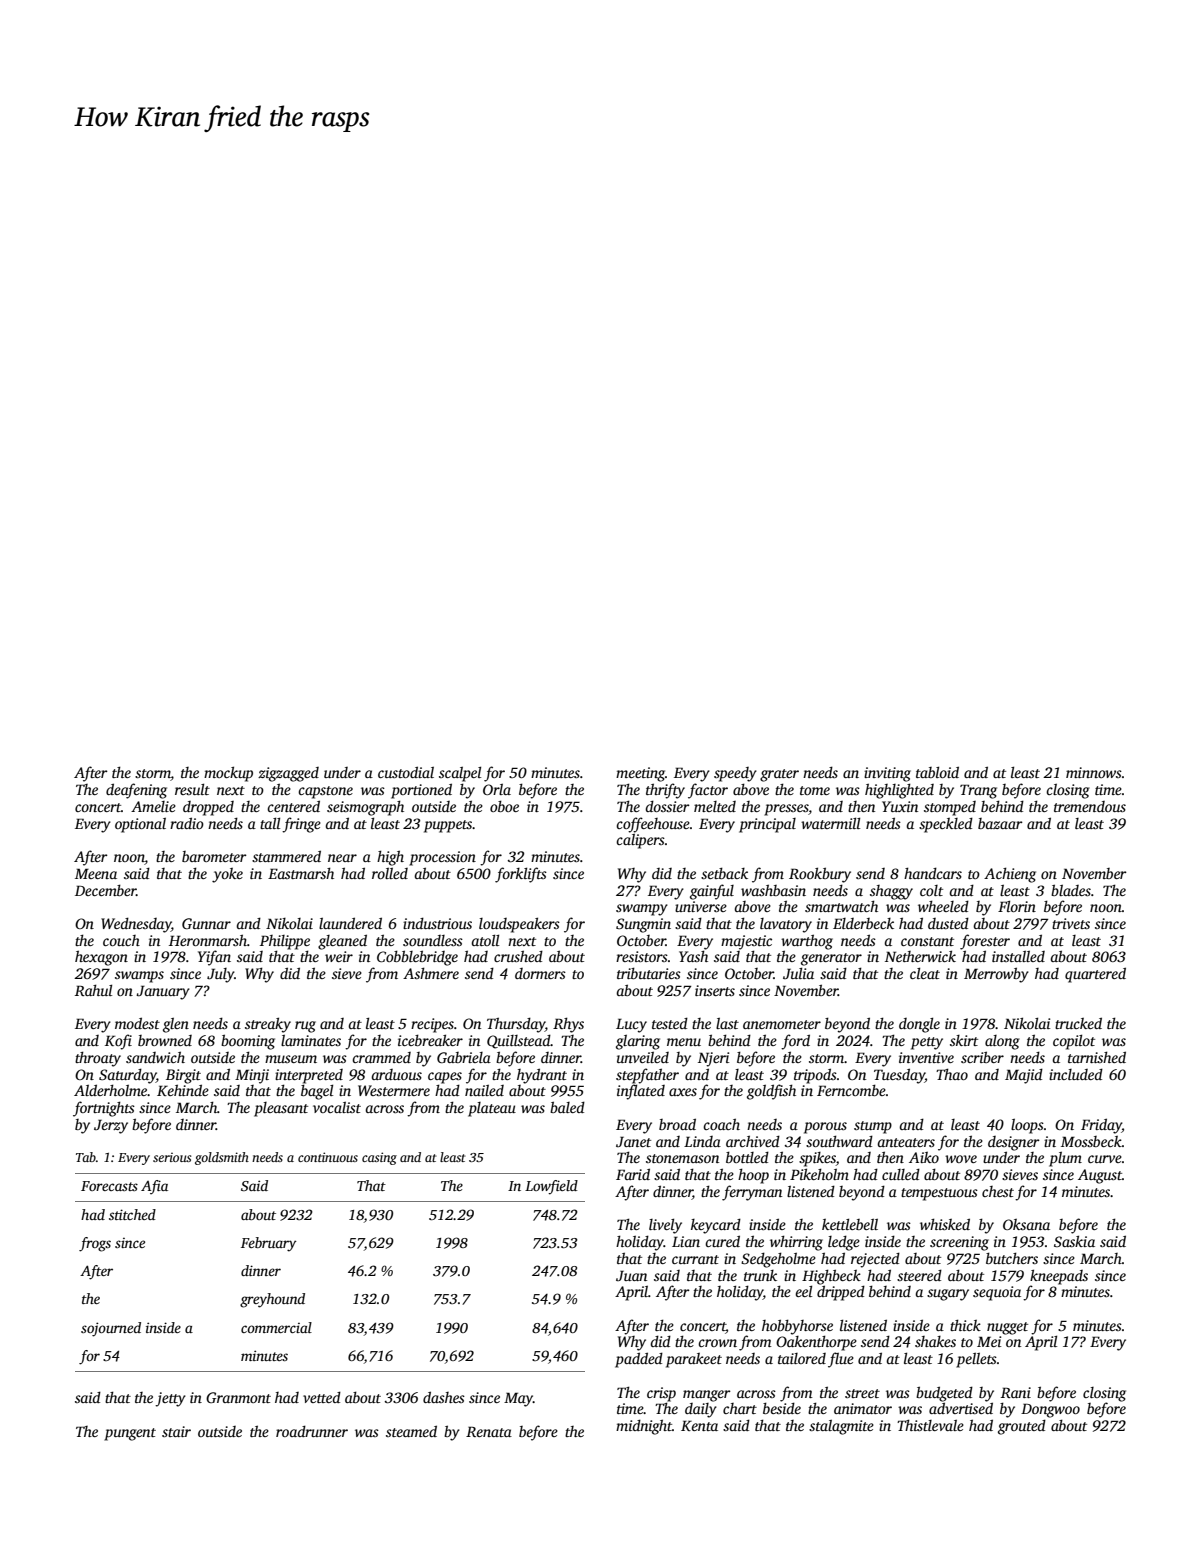  What do you see at coordinates (959, 1243) in the screenshot?
I see `screening` at bounding box center [959, 1243].
